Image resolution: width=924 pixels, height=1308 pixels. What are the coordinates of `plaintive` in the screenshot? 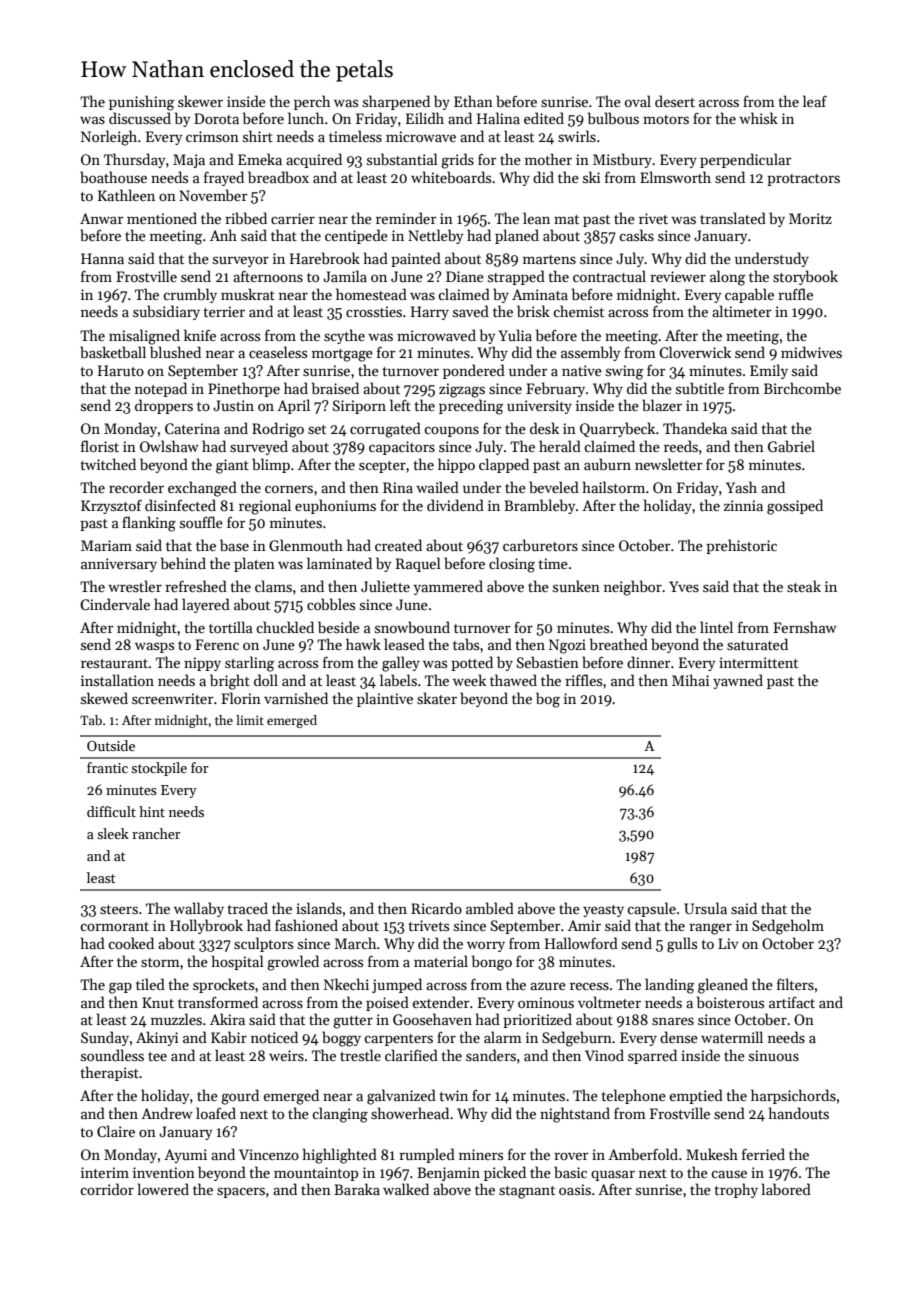 It's located at (385, 699).
